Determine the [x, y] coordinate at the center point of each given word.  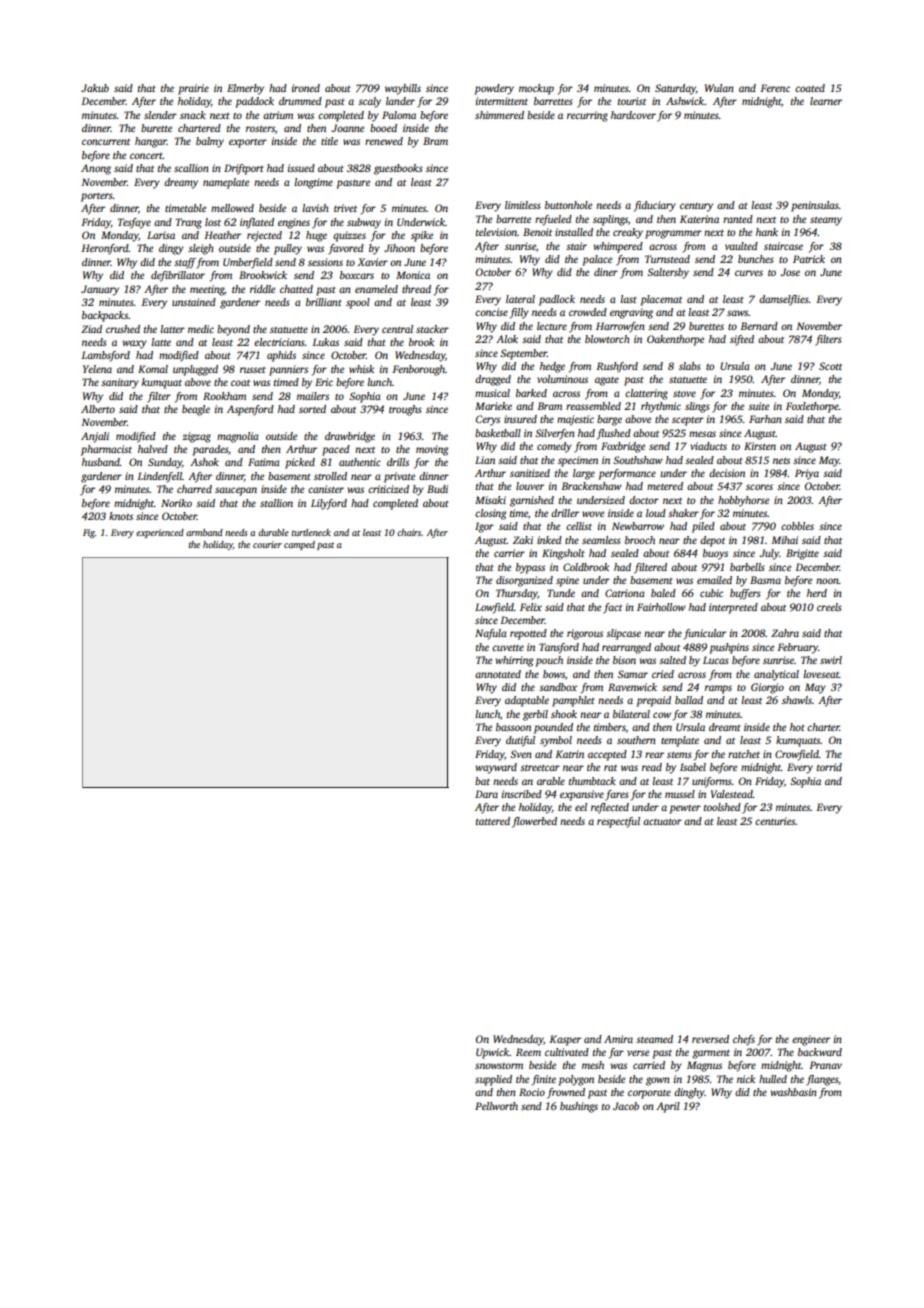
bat [482, 781]
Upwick [492, 1053]
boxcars [357, 275]
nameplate [226, 183]
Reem [528, 1052]
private [399, 477]
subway [364, 223]
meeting [207, 290]
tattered [493, 821]
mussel [680, 794]
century [696, 207]
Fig [89, 533]
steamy [826, 221]
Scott [830, 366]
